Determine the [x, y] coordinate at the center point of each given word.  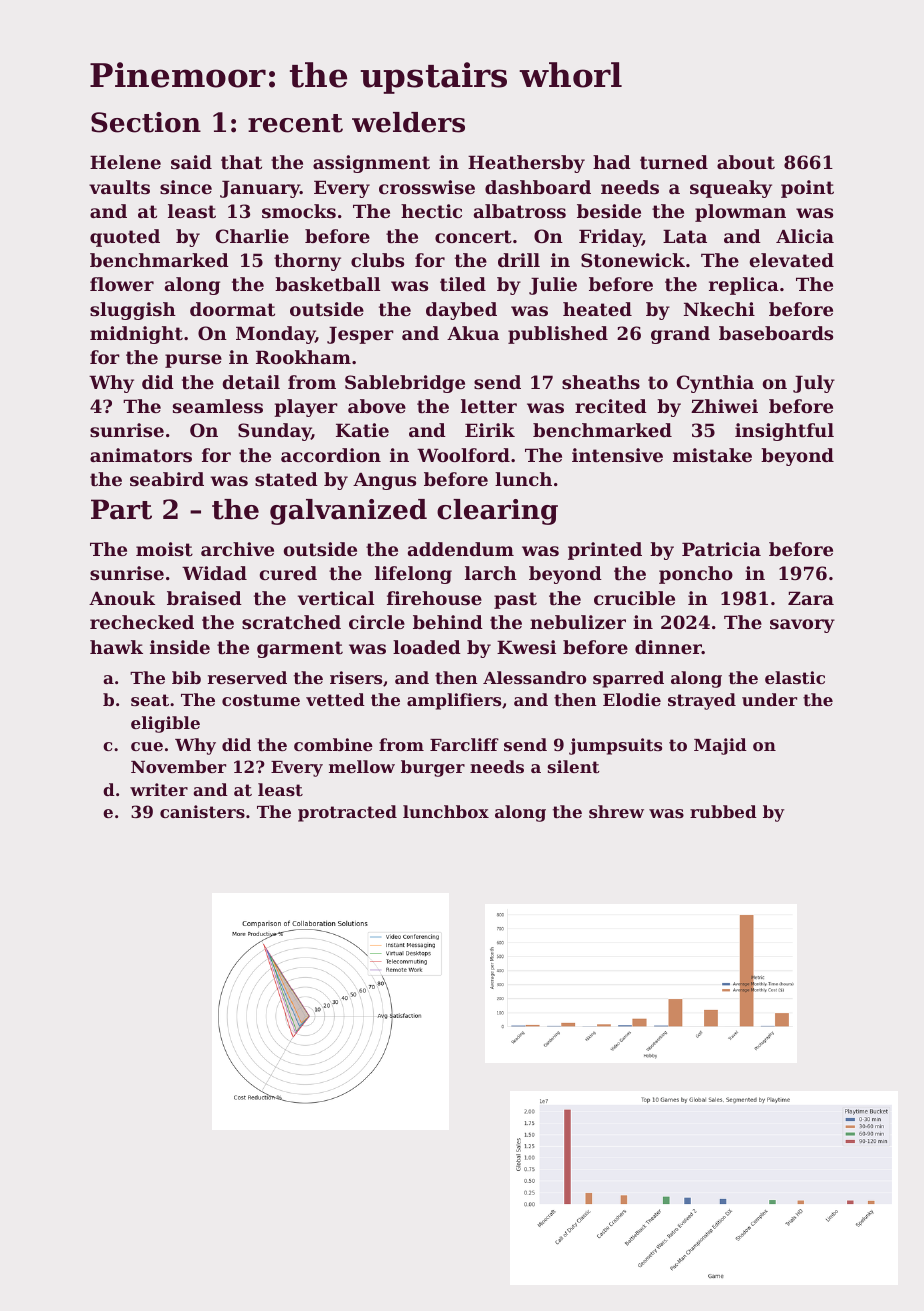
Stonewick [633, 260]
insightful [784, 432]
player [306, 408]
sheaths [601, 382]
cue [147, 746]
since [186, 187]
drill [519, 260]
